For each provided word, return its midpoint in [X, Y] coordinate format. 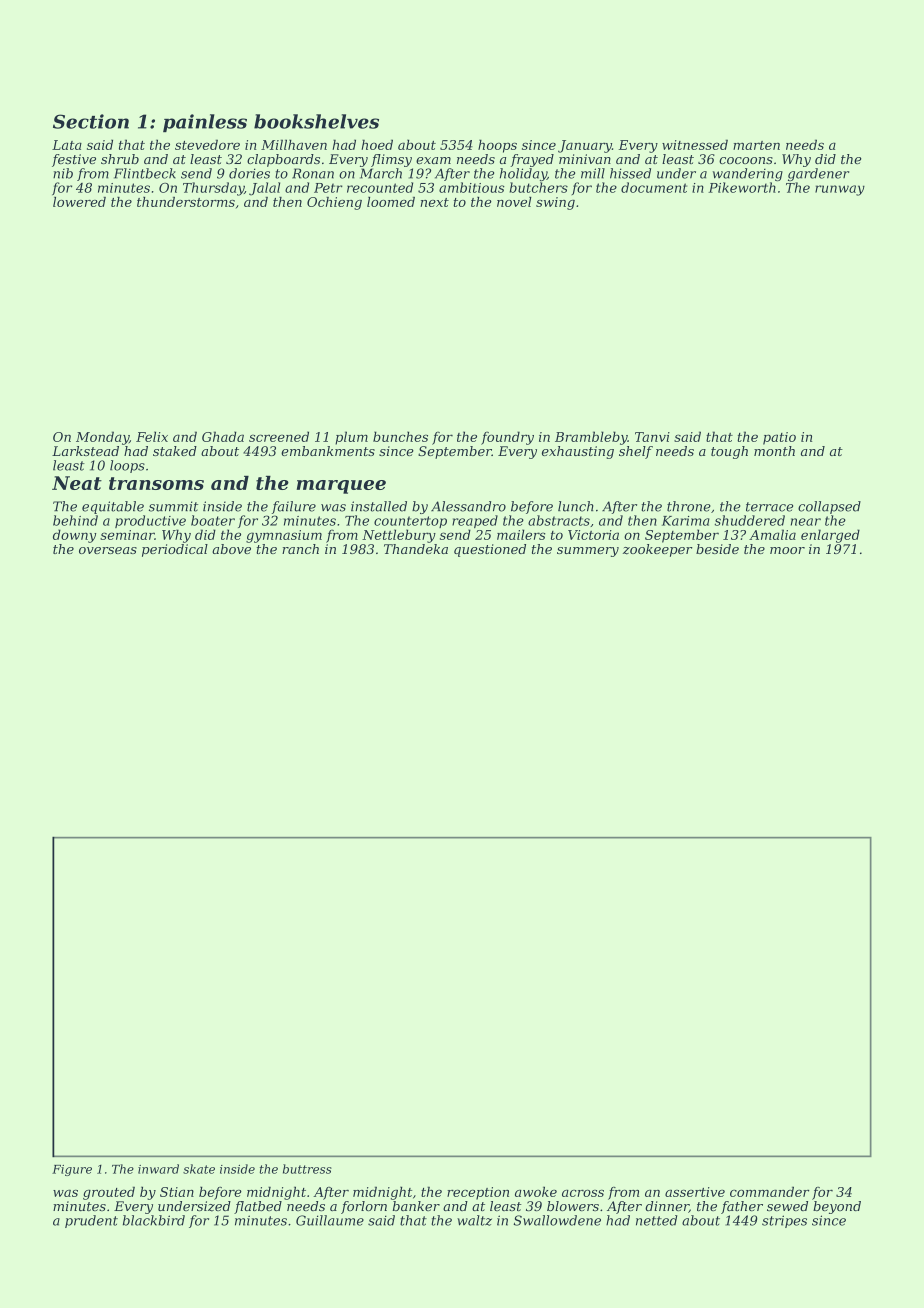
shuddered [750, 520]
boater [213, 520]
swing [555, 203]
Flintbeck [145, 173]
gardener [818, 174]
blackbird [154, 1220]
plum [351, 438]
